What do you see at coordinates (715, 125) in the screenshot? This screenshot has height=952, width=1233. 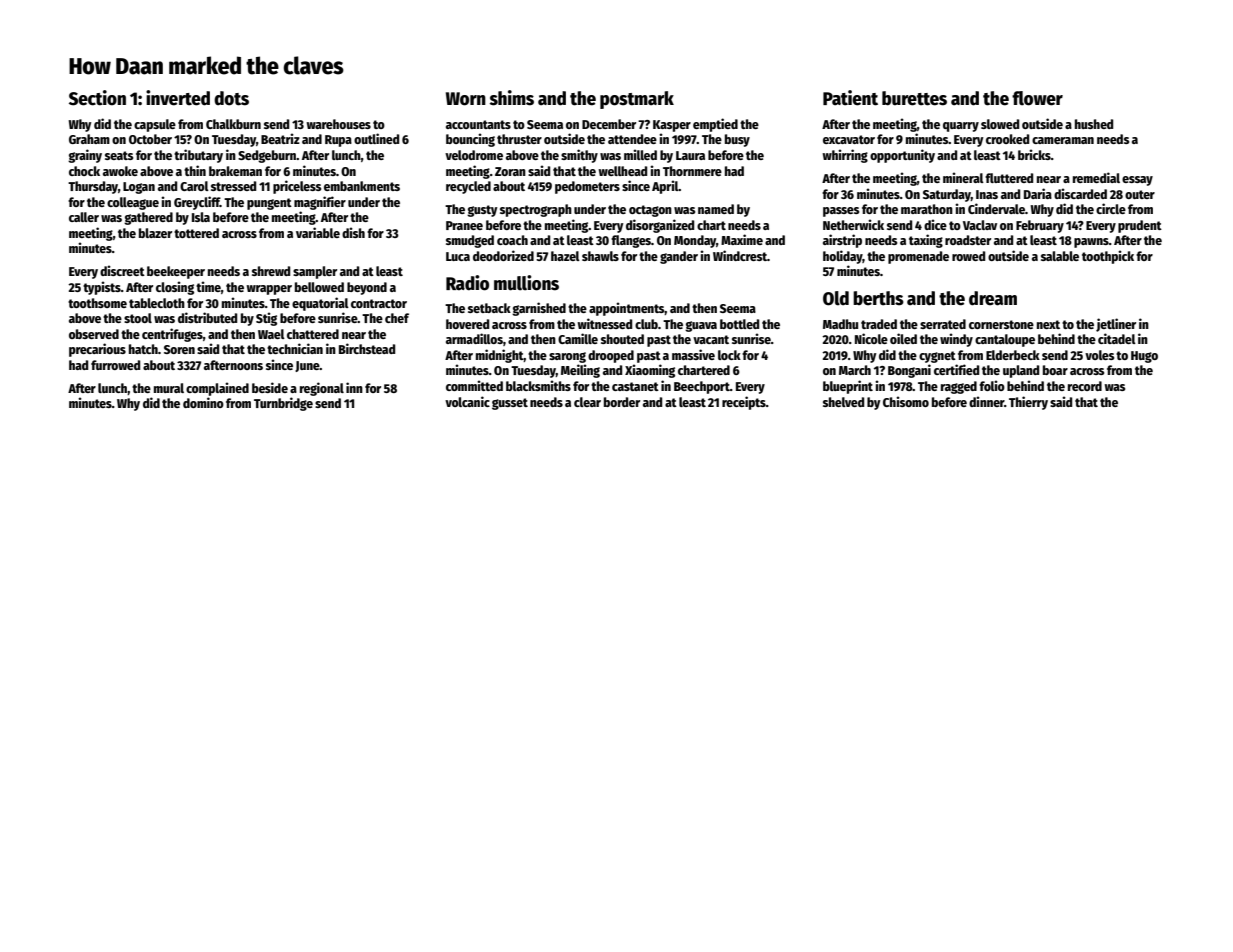 I see `emptied` at bounding box center [715, 125].
